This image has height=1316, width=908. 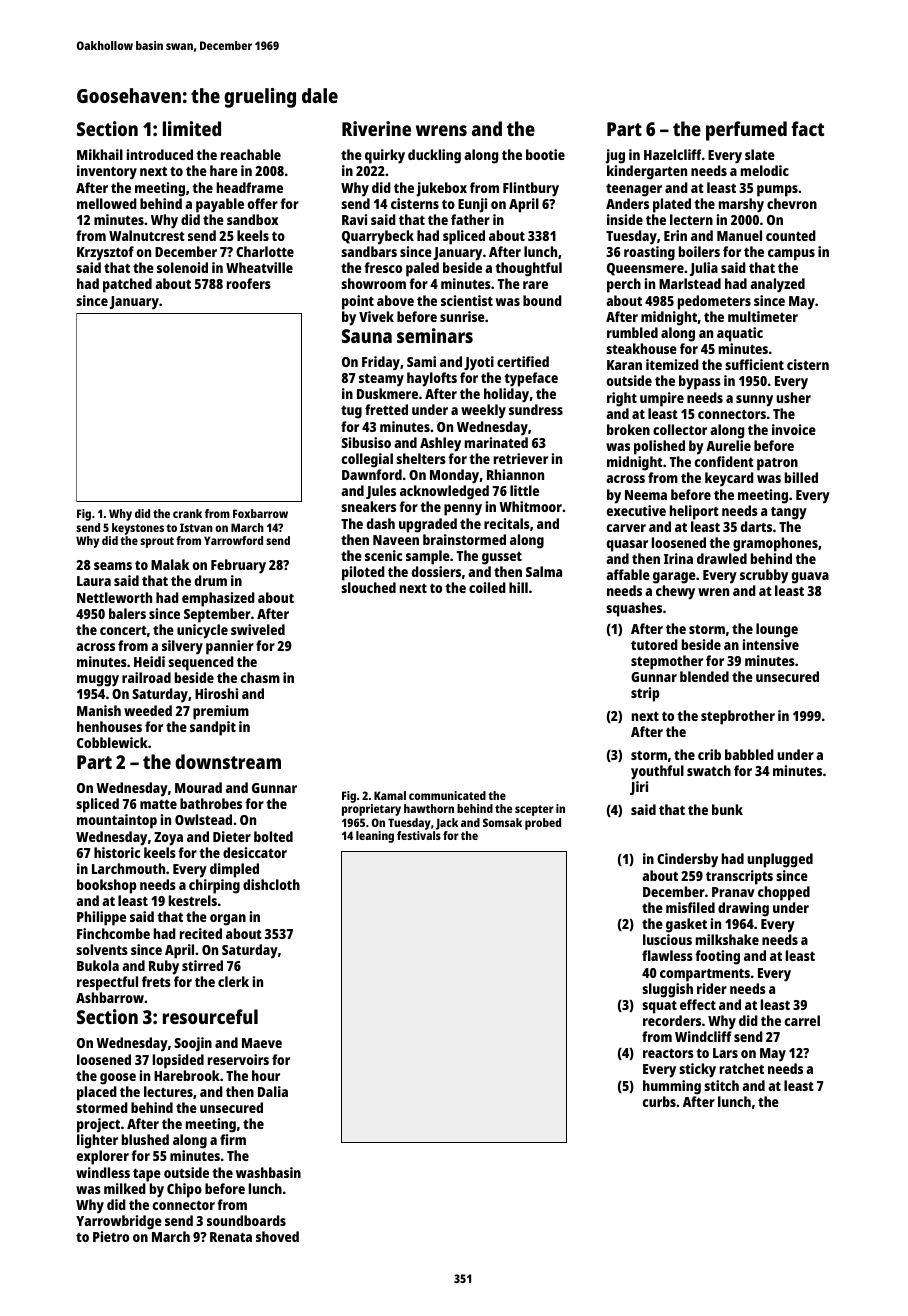 What do you see at coordinates (266, 1075) in the image?
I see `hour` at bounding box center [266, 1075].
